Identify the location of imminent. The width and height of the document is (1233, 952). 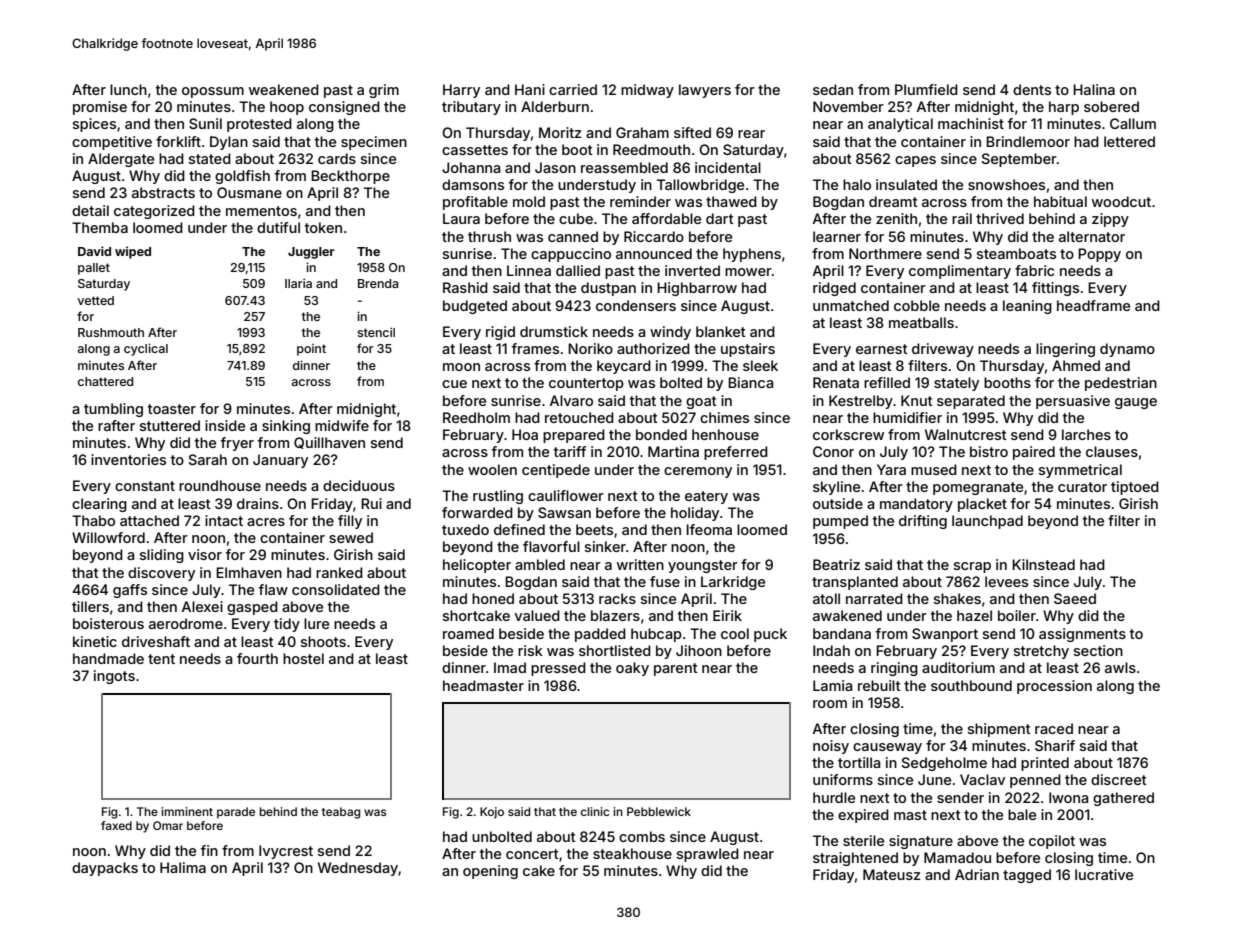
(187, 811).
